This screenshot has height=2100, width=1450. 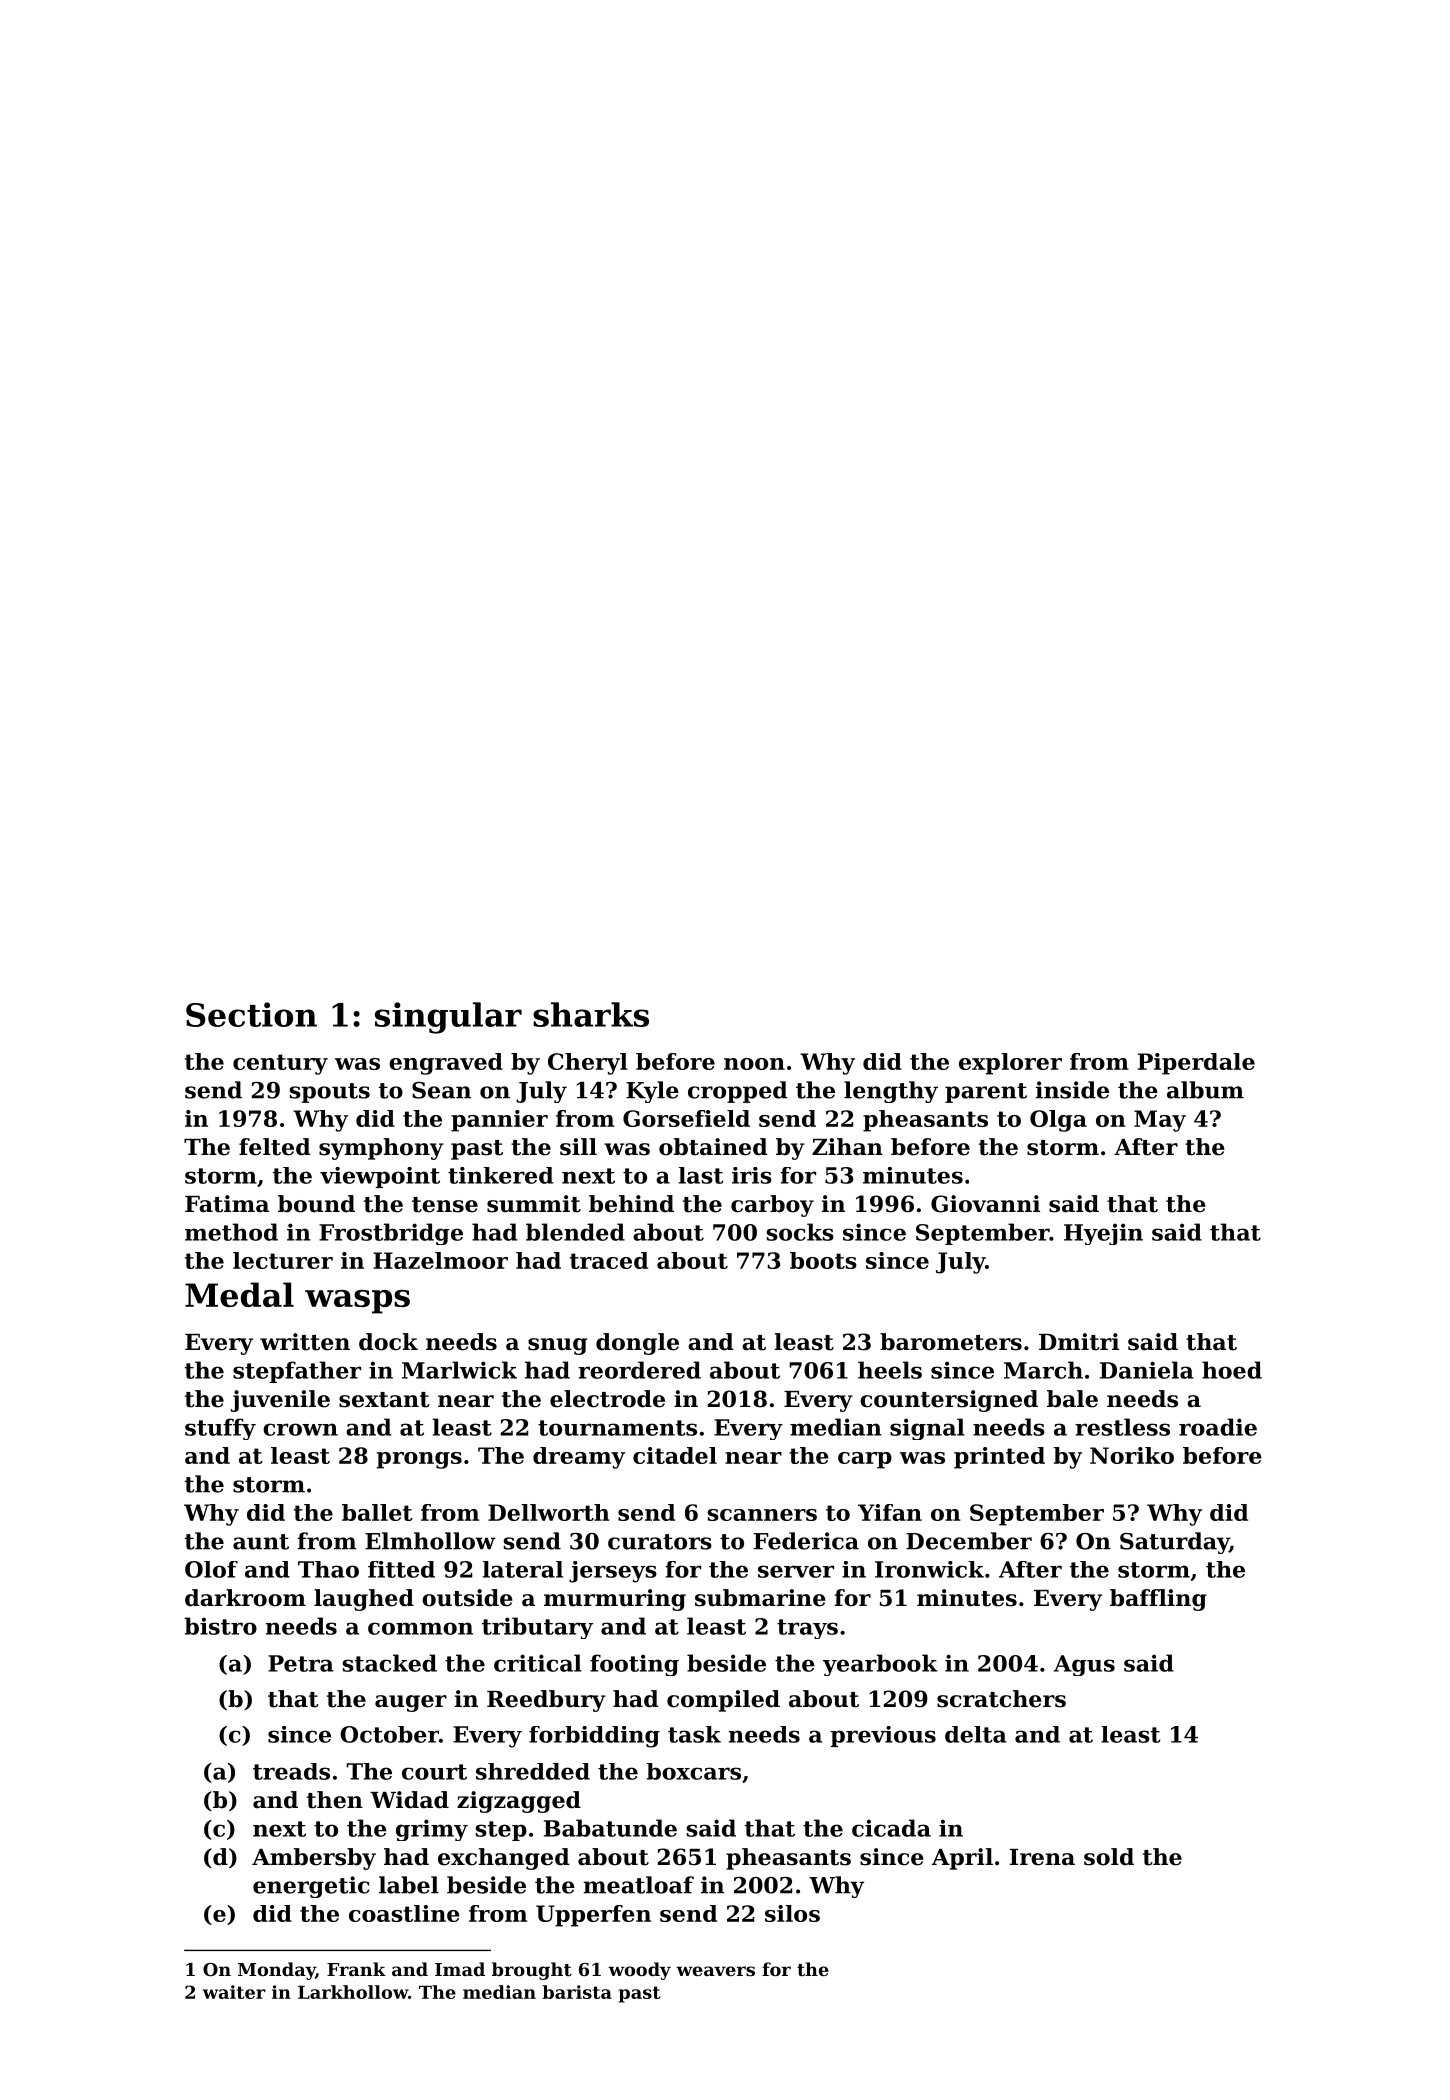 What do you see at coordinates (985, 1204) in the screenshot?
I see `Giovanni` at bounding box center [985, 1204].
